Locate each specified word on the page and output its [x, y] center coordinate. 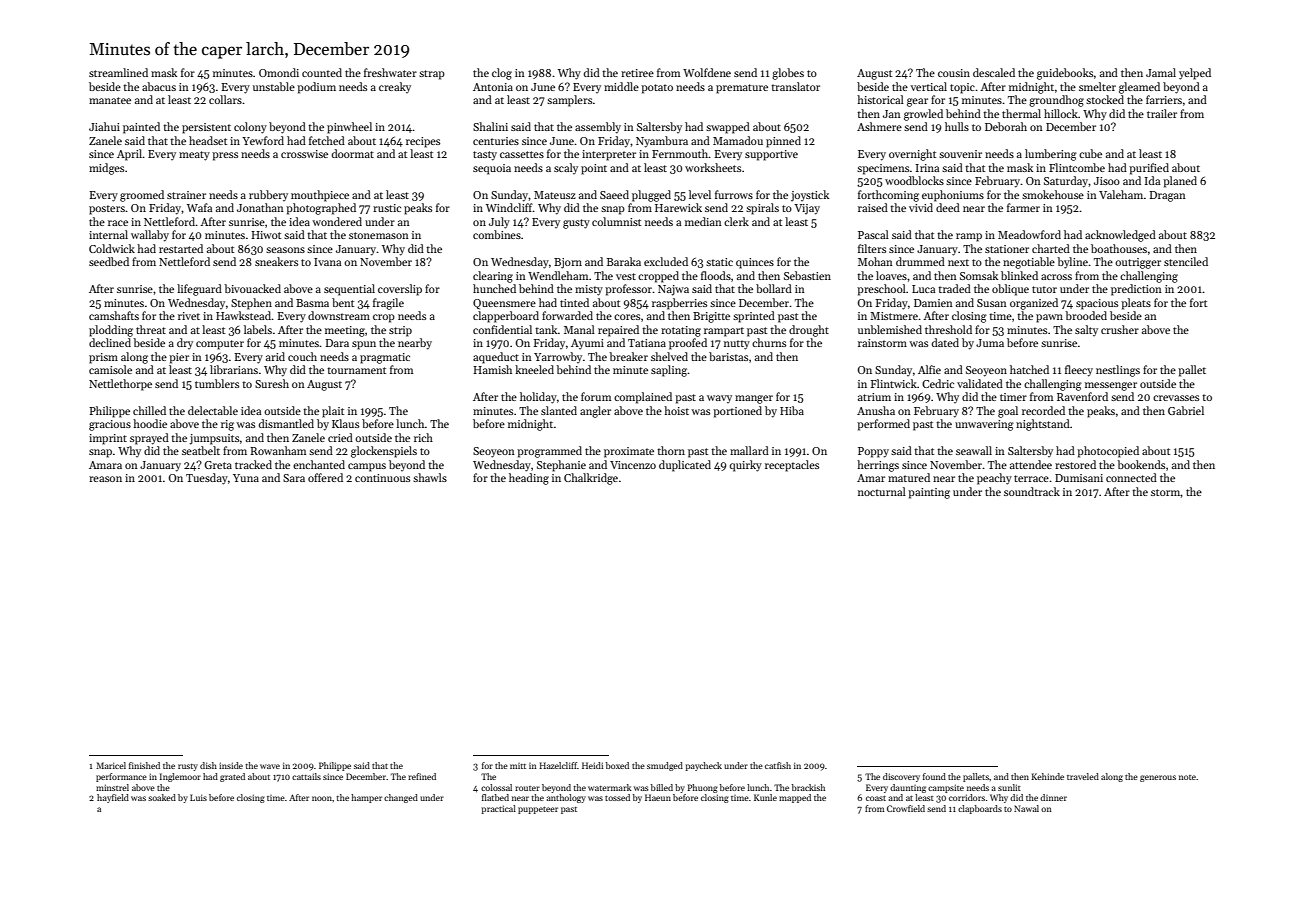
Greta [218, 465]
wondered [337, 221]
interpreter [609, 155]
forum [596, 396]
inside [231, 765]
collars [225, 99]
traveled [1083, 776]
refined [422, 776]
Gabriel [1186, 410]
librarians [234, 369]
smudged [665, 766]
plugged [651, 196]
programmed [549, 452]
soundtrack [1032, 491]
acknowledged [1120, 236]
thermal [1021, 113]
